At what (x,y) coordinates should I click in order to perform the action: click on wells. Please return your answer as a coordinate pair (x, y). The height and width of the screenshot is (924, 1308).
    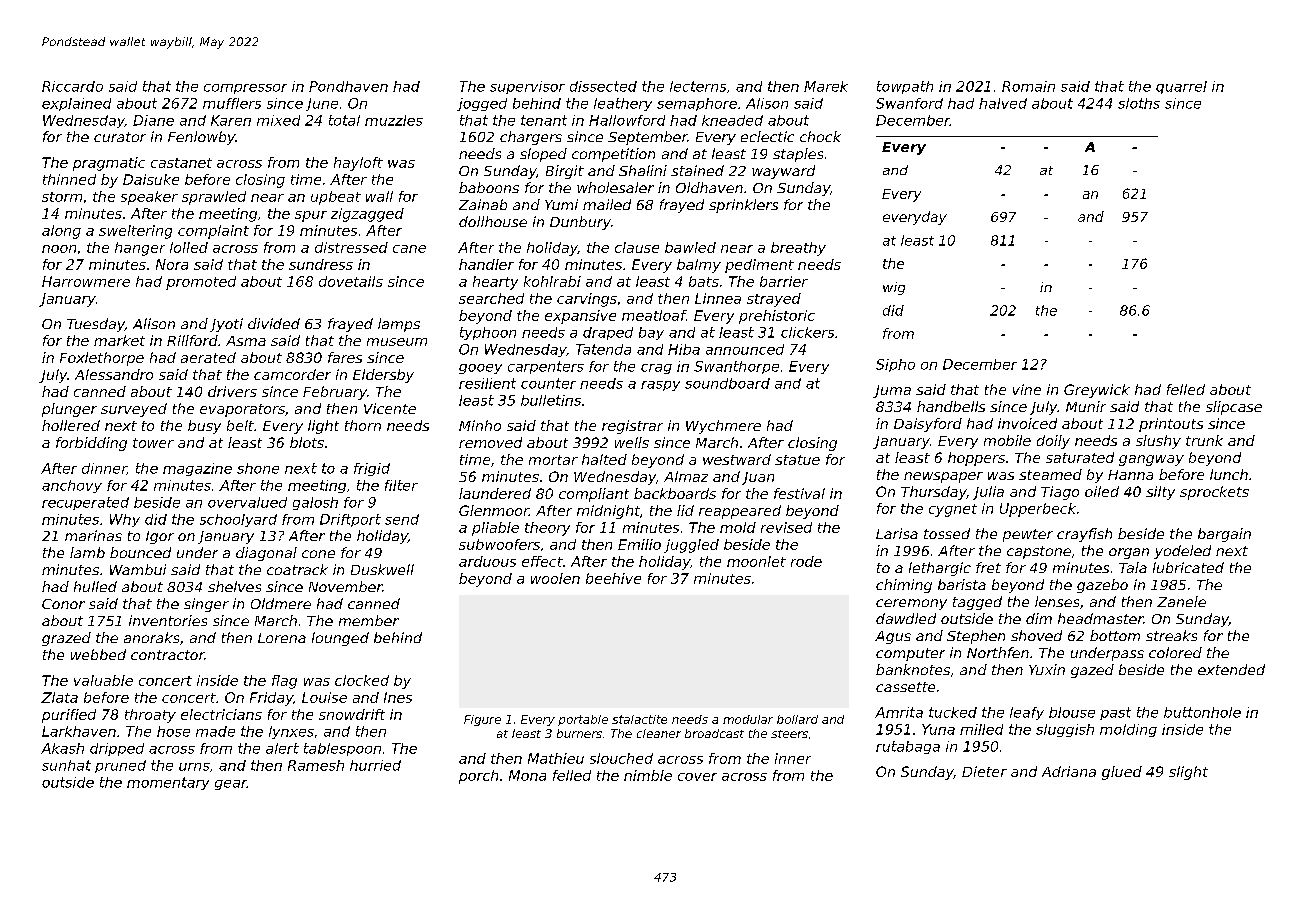
    Looking at the image, I should click on (632, 442).
